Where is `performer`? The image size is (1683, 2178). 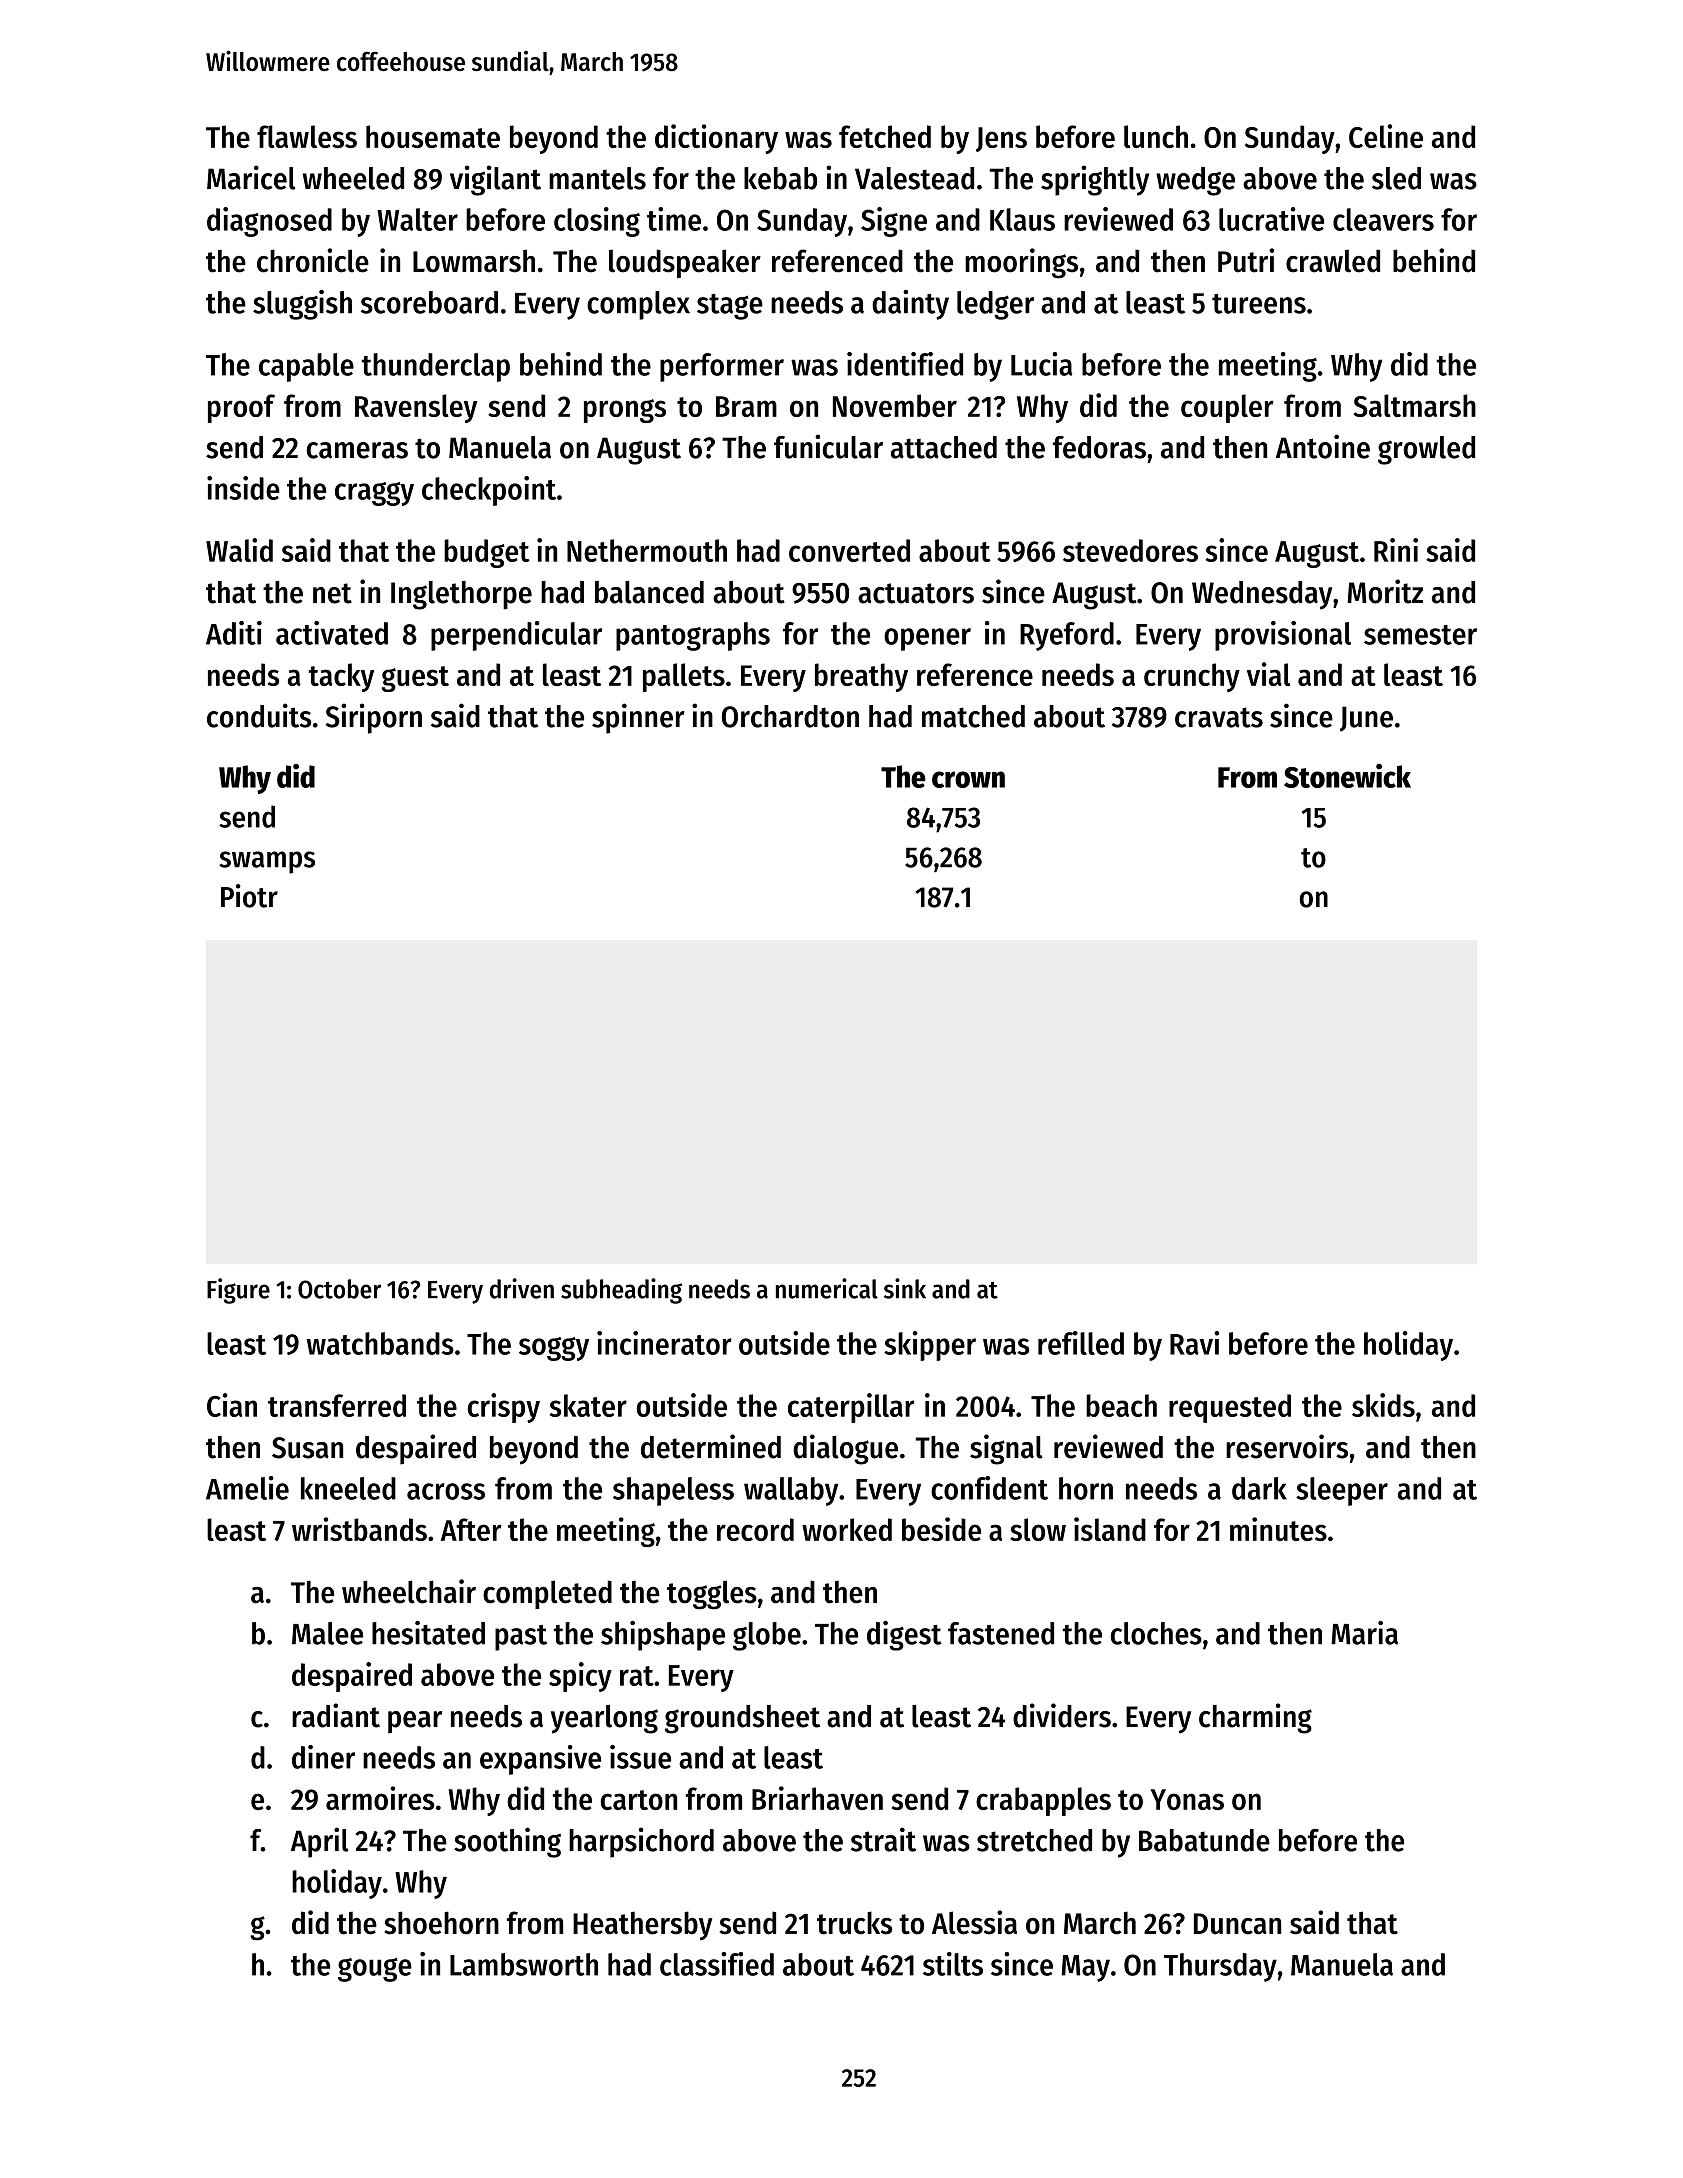 performer is located at coordinates (722, 367).
